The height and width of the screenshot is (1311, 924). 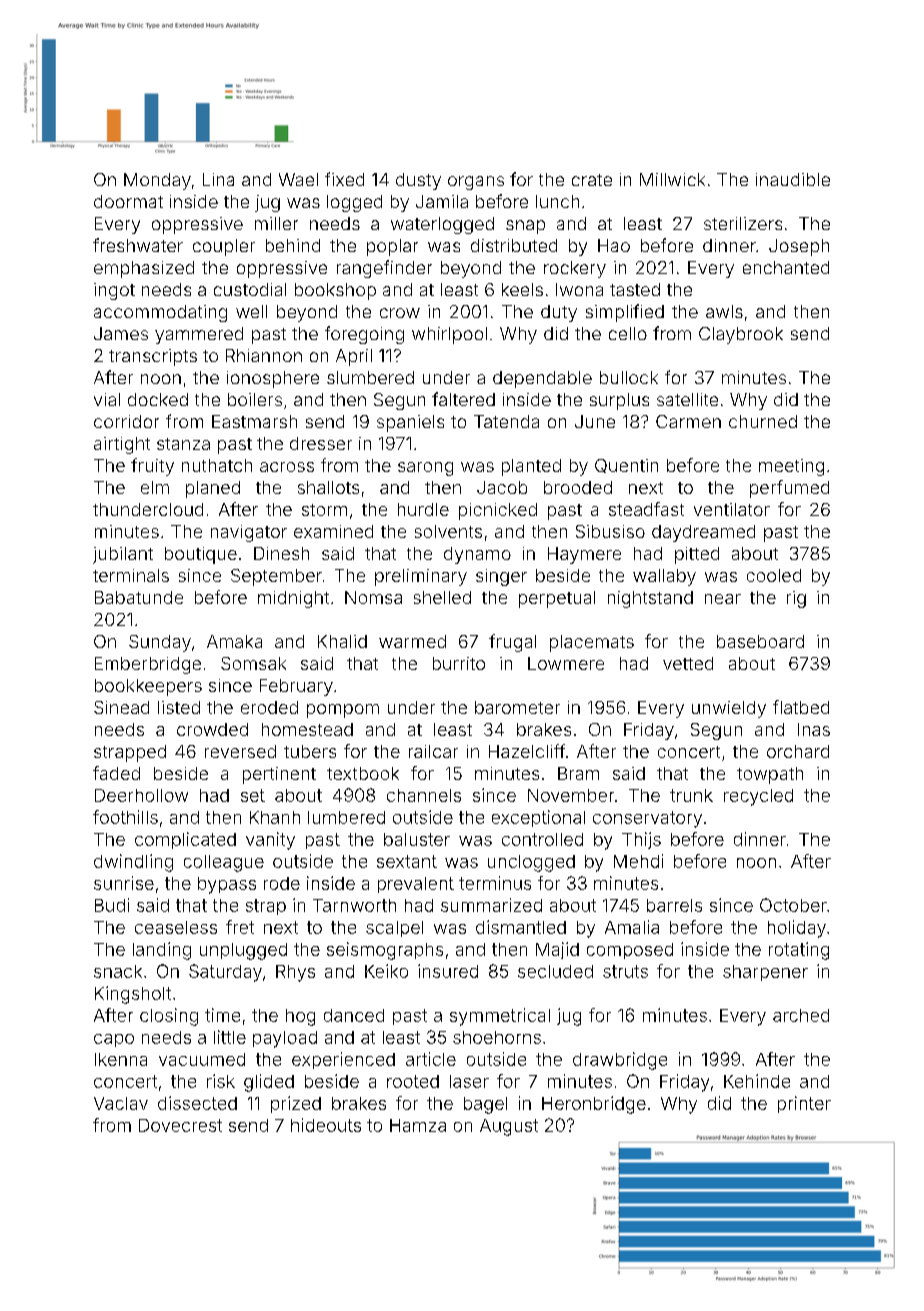 I want to click on Vaclav, so click(x=121, y=1103).
